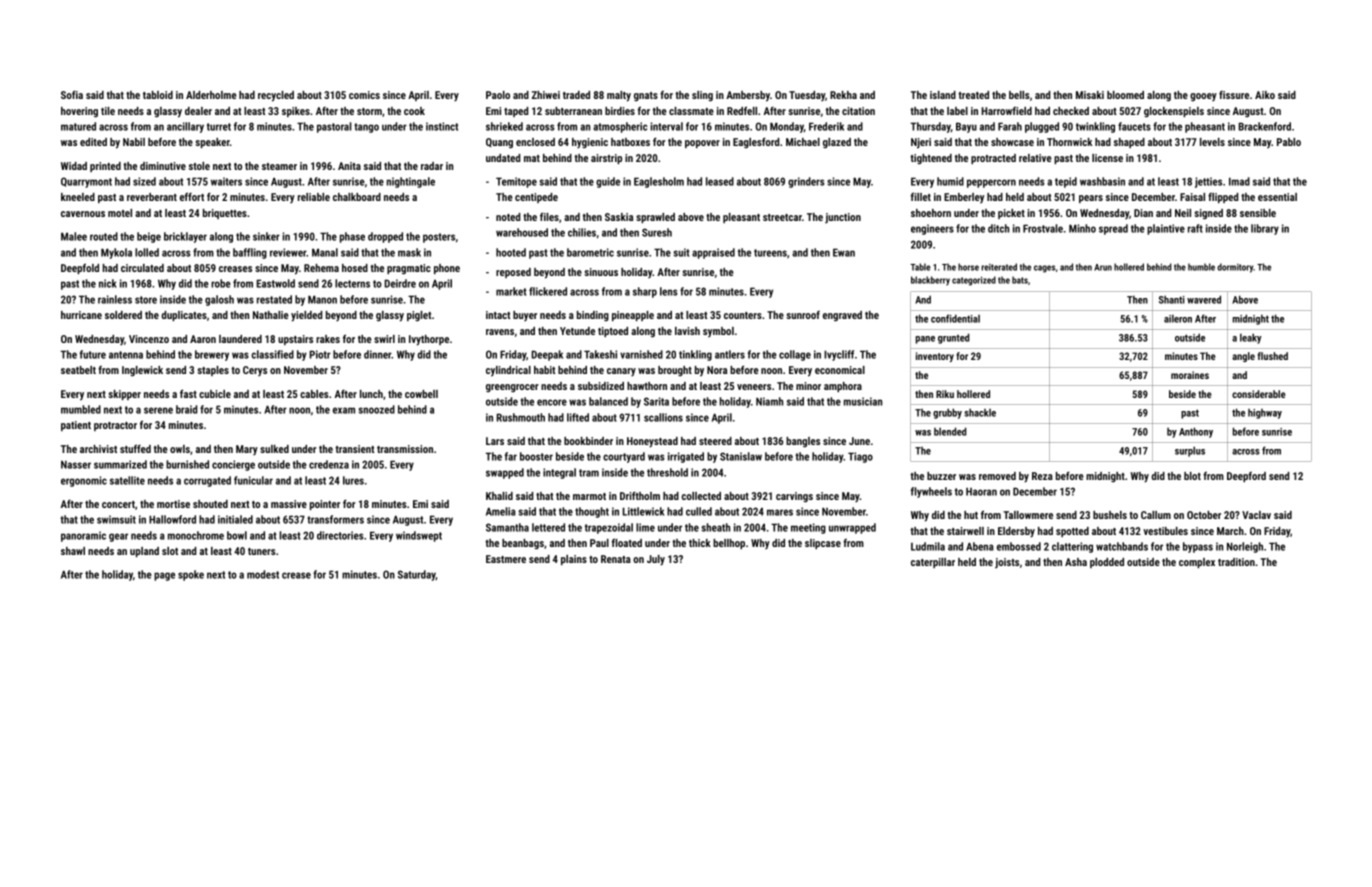 The width and height of the image is (1372, 887). What do you see at coordinates (172, 519) in the image?
I see `Hallowford` at bounding box center [172, 519].
